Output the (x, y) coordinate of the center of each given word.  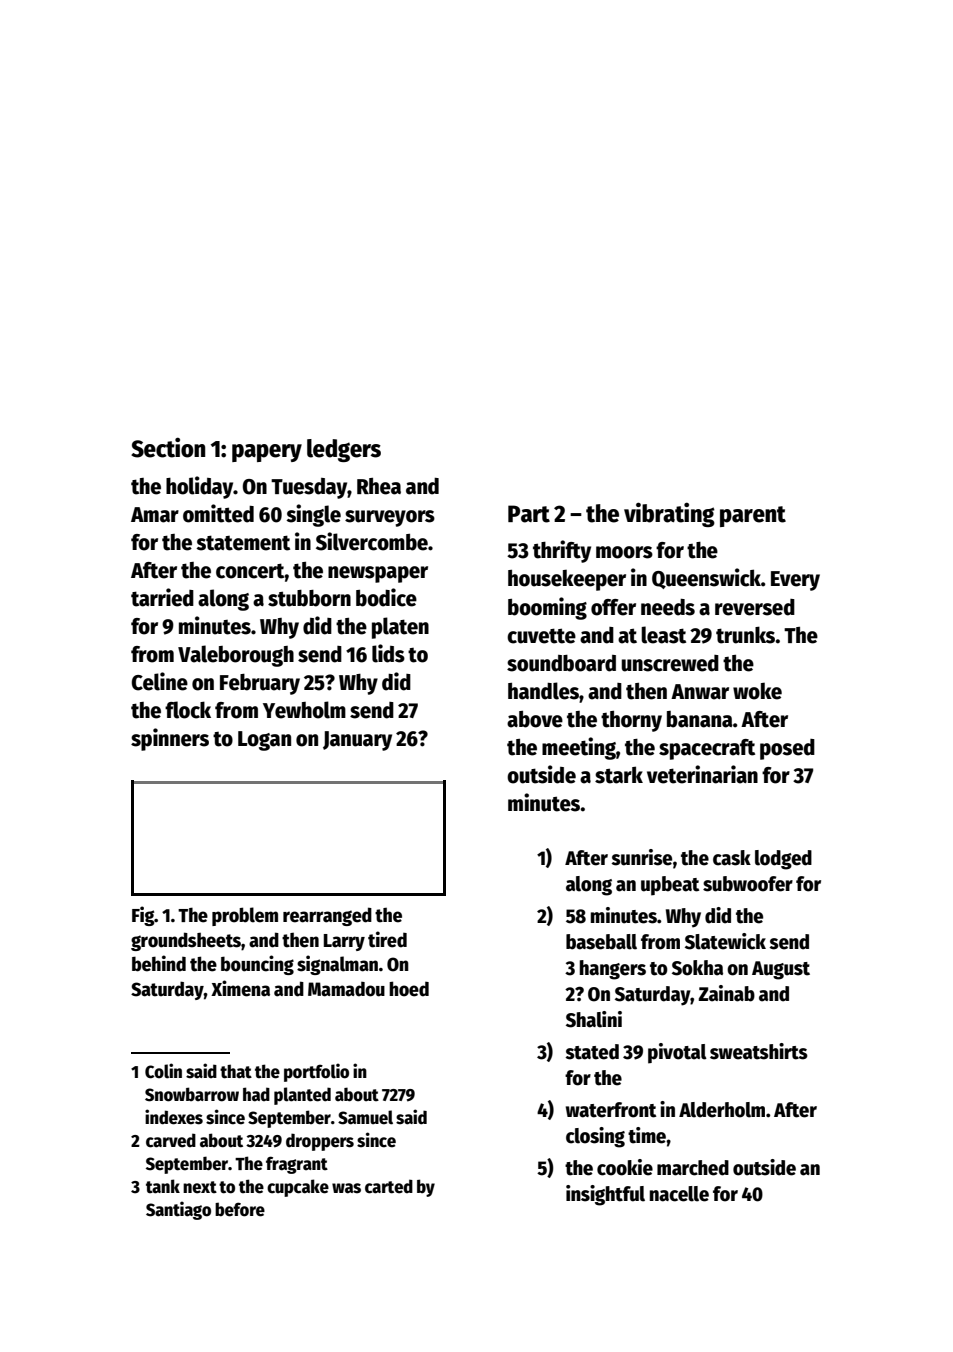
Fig (143, 916)
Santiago (178, 1210)
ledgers (344, 450)
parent (753, 516)
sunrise (641, 857)
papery (267, 453)
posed (787, 749)
